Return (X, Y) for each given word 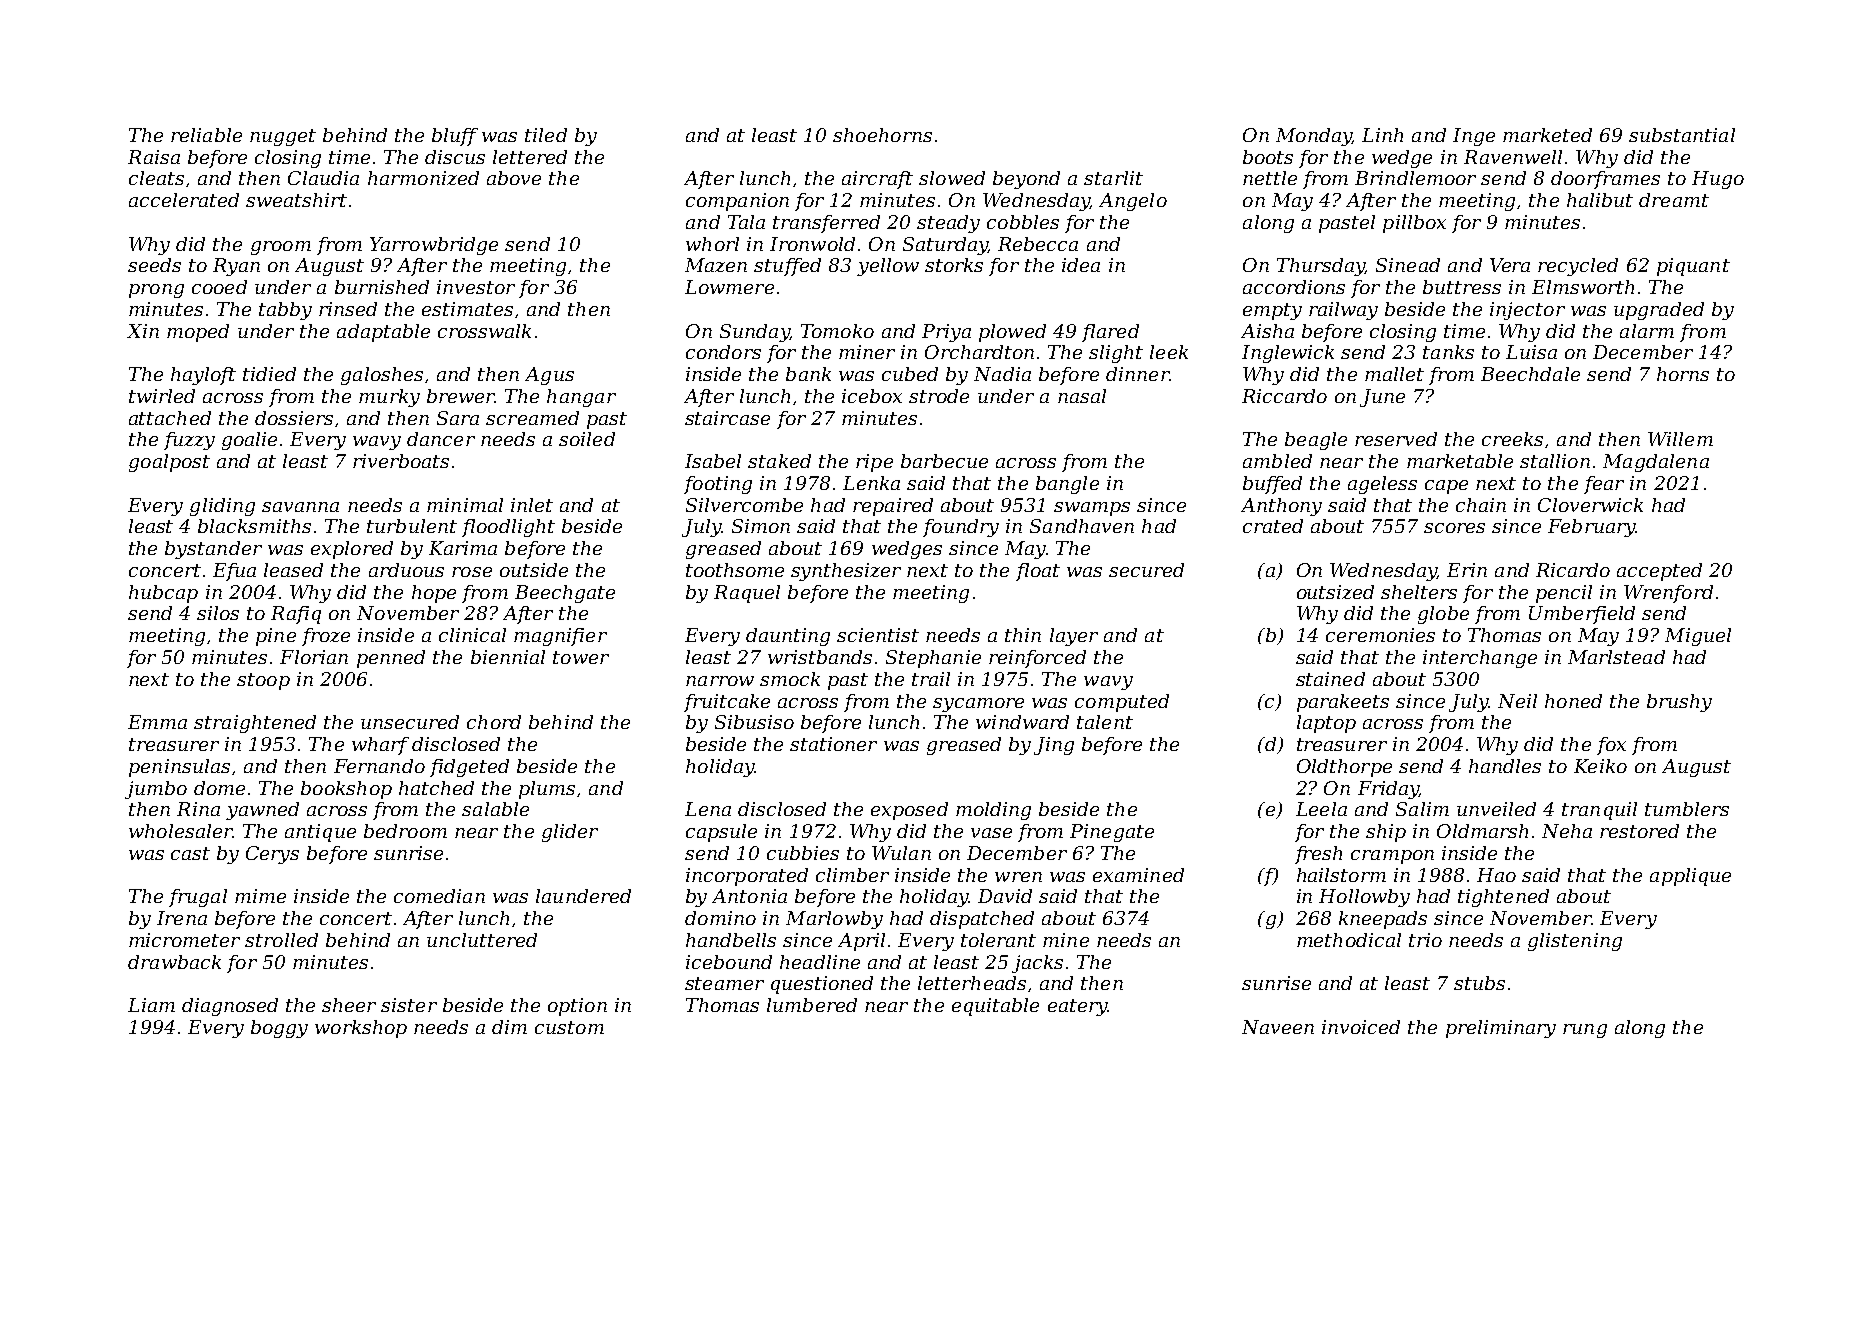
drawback (174, 962)
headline (820, 962)
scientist (878, 635)
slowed (952, 178)
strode (939, 396)
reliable (206, 135)
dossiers (294, 418)
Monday (1314, 137)
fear (1604, 485)
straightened (255, 724)
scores (1454, 528)
